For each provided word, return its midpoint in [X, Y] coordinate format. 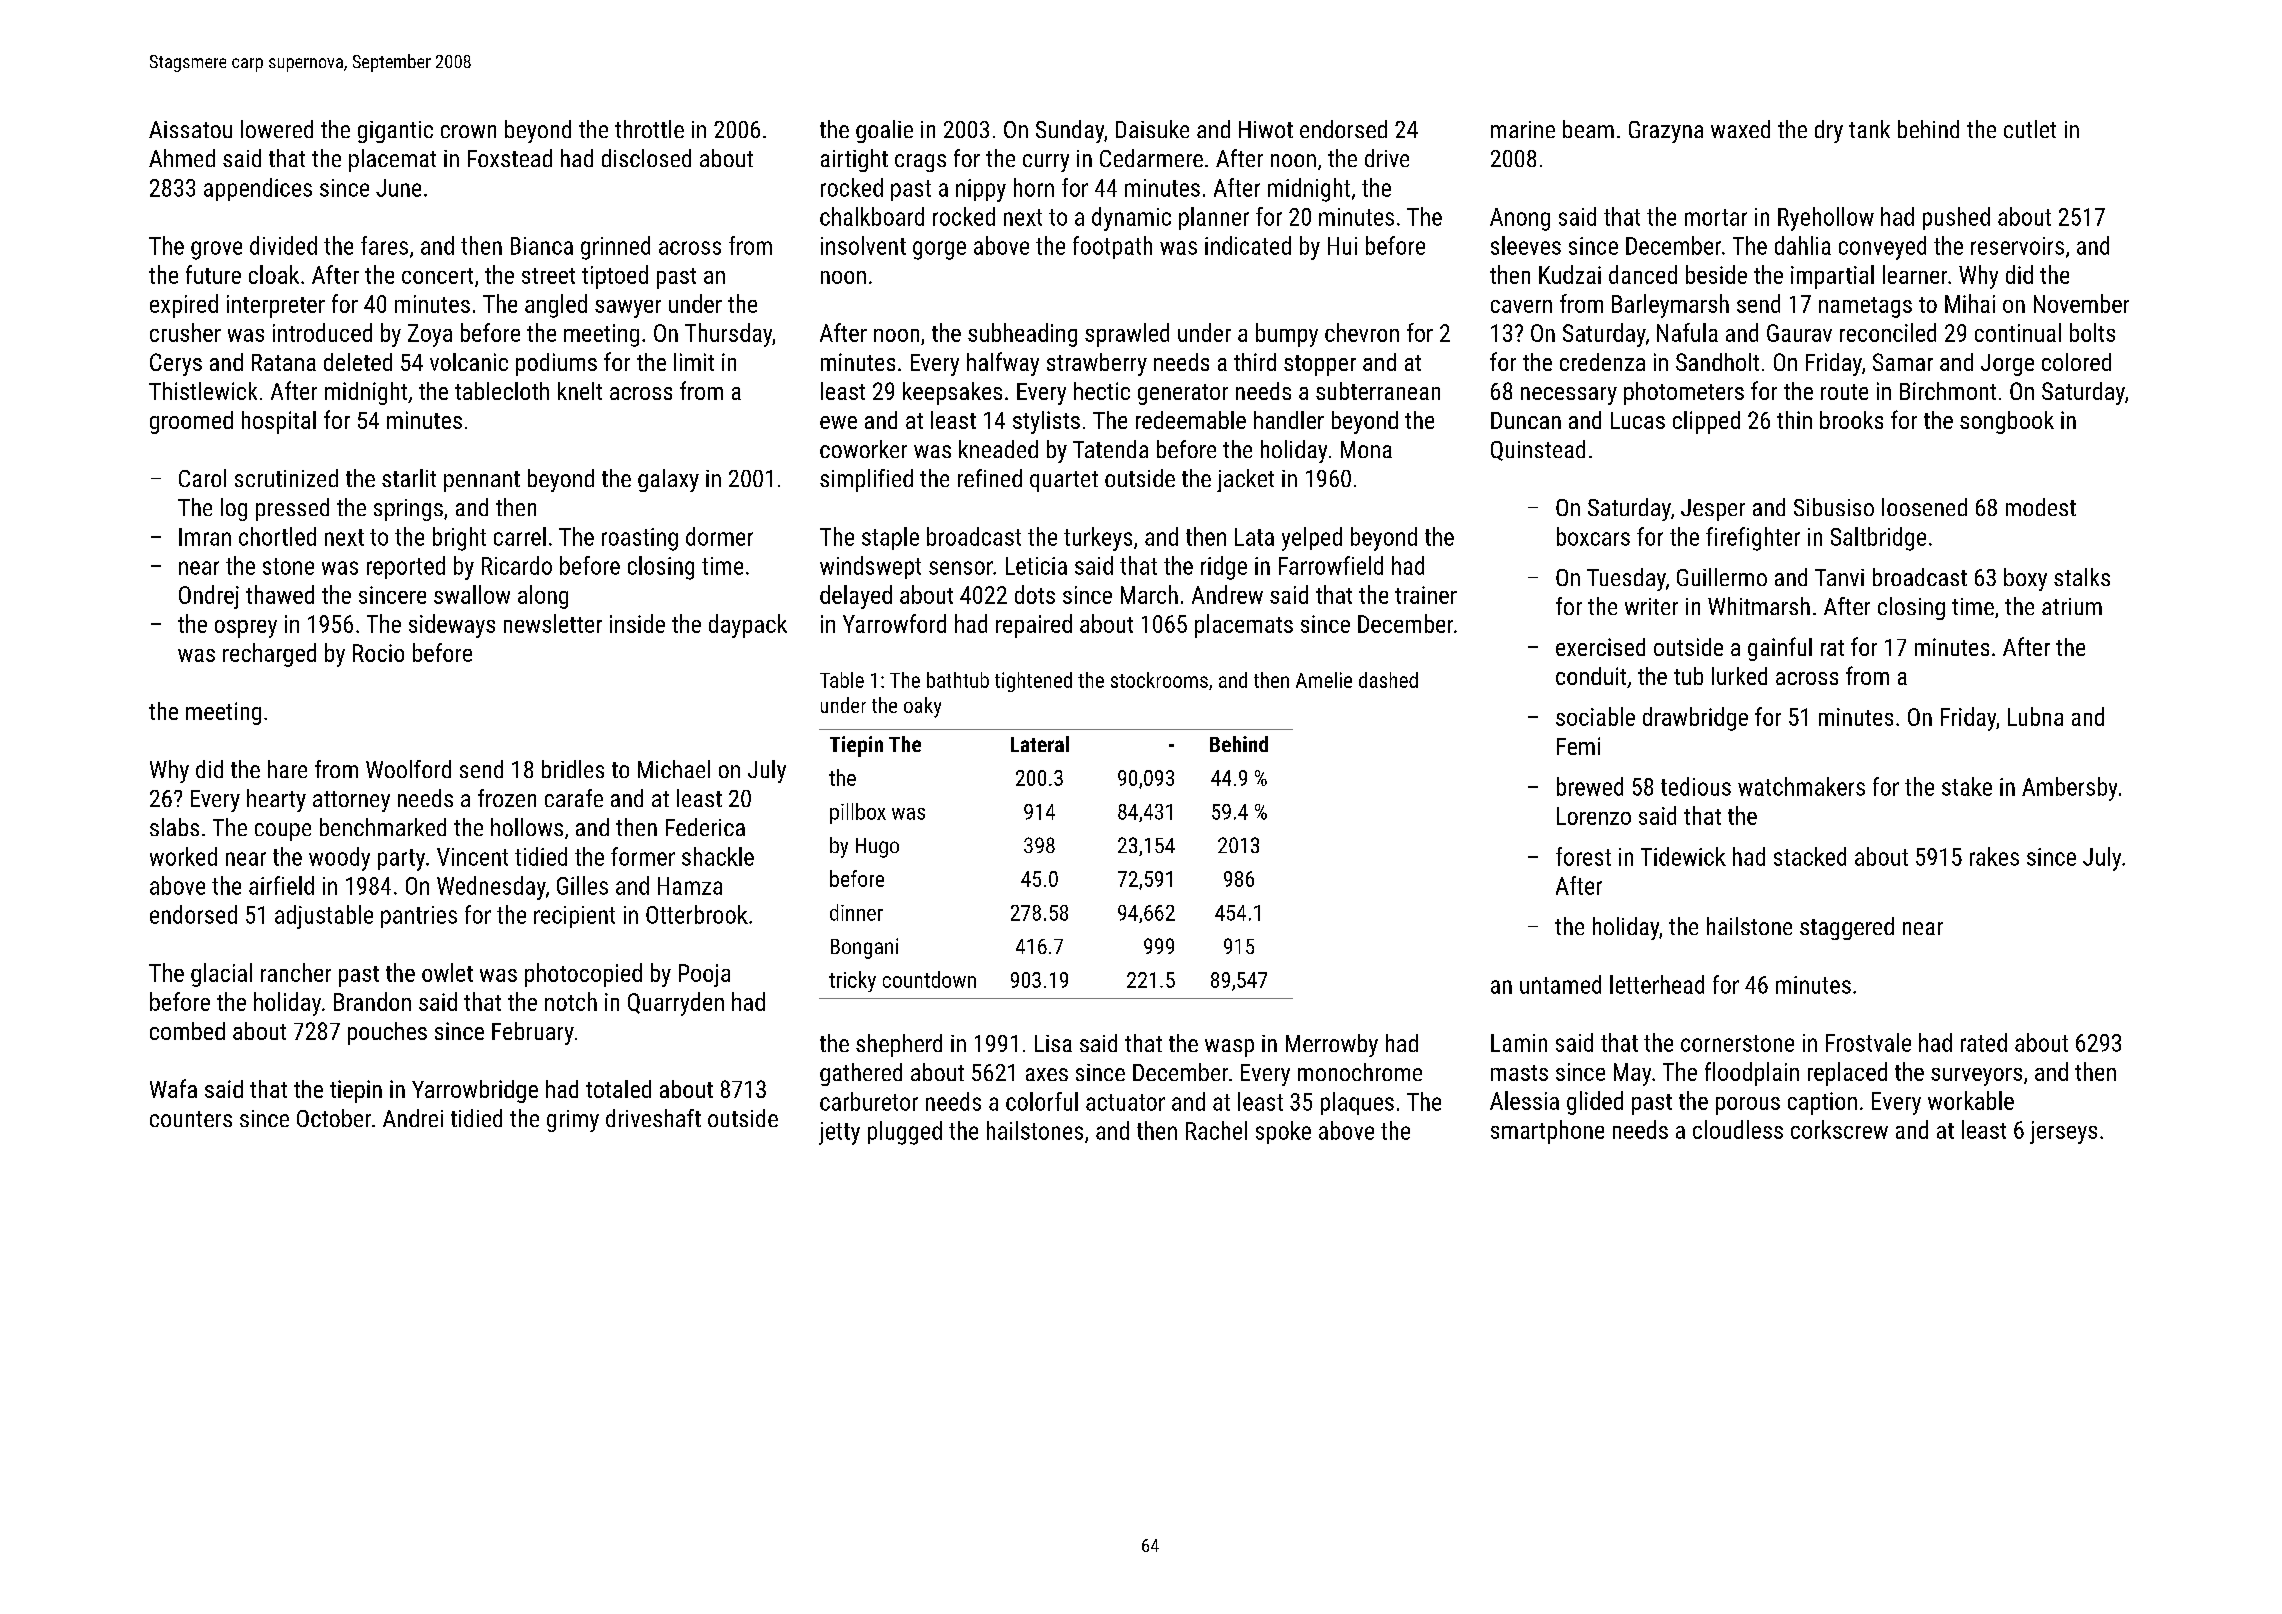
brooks [1851, 420]
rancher [296, 972]
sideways [452, 626]
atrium [2072, 606]
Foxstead [510, 158]
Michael [674, 769]
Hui [1342, 246]
